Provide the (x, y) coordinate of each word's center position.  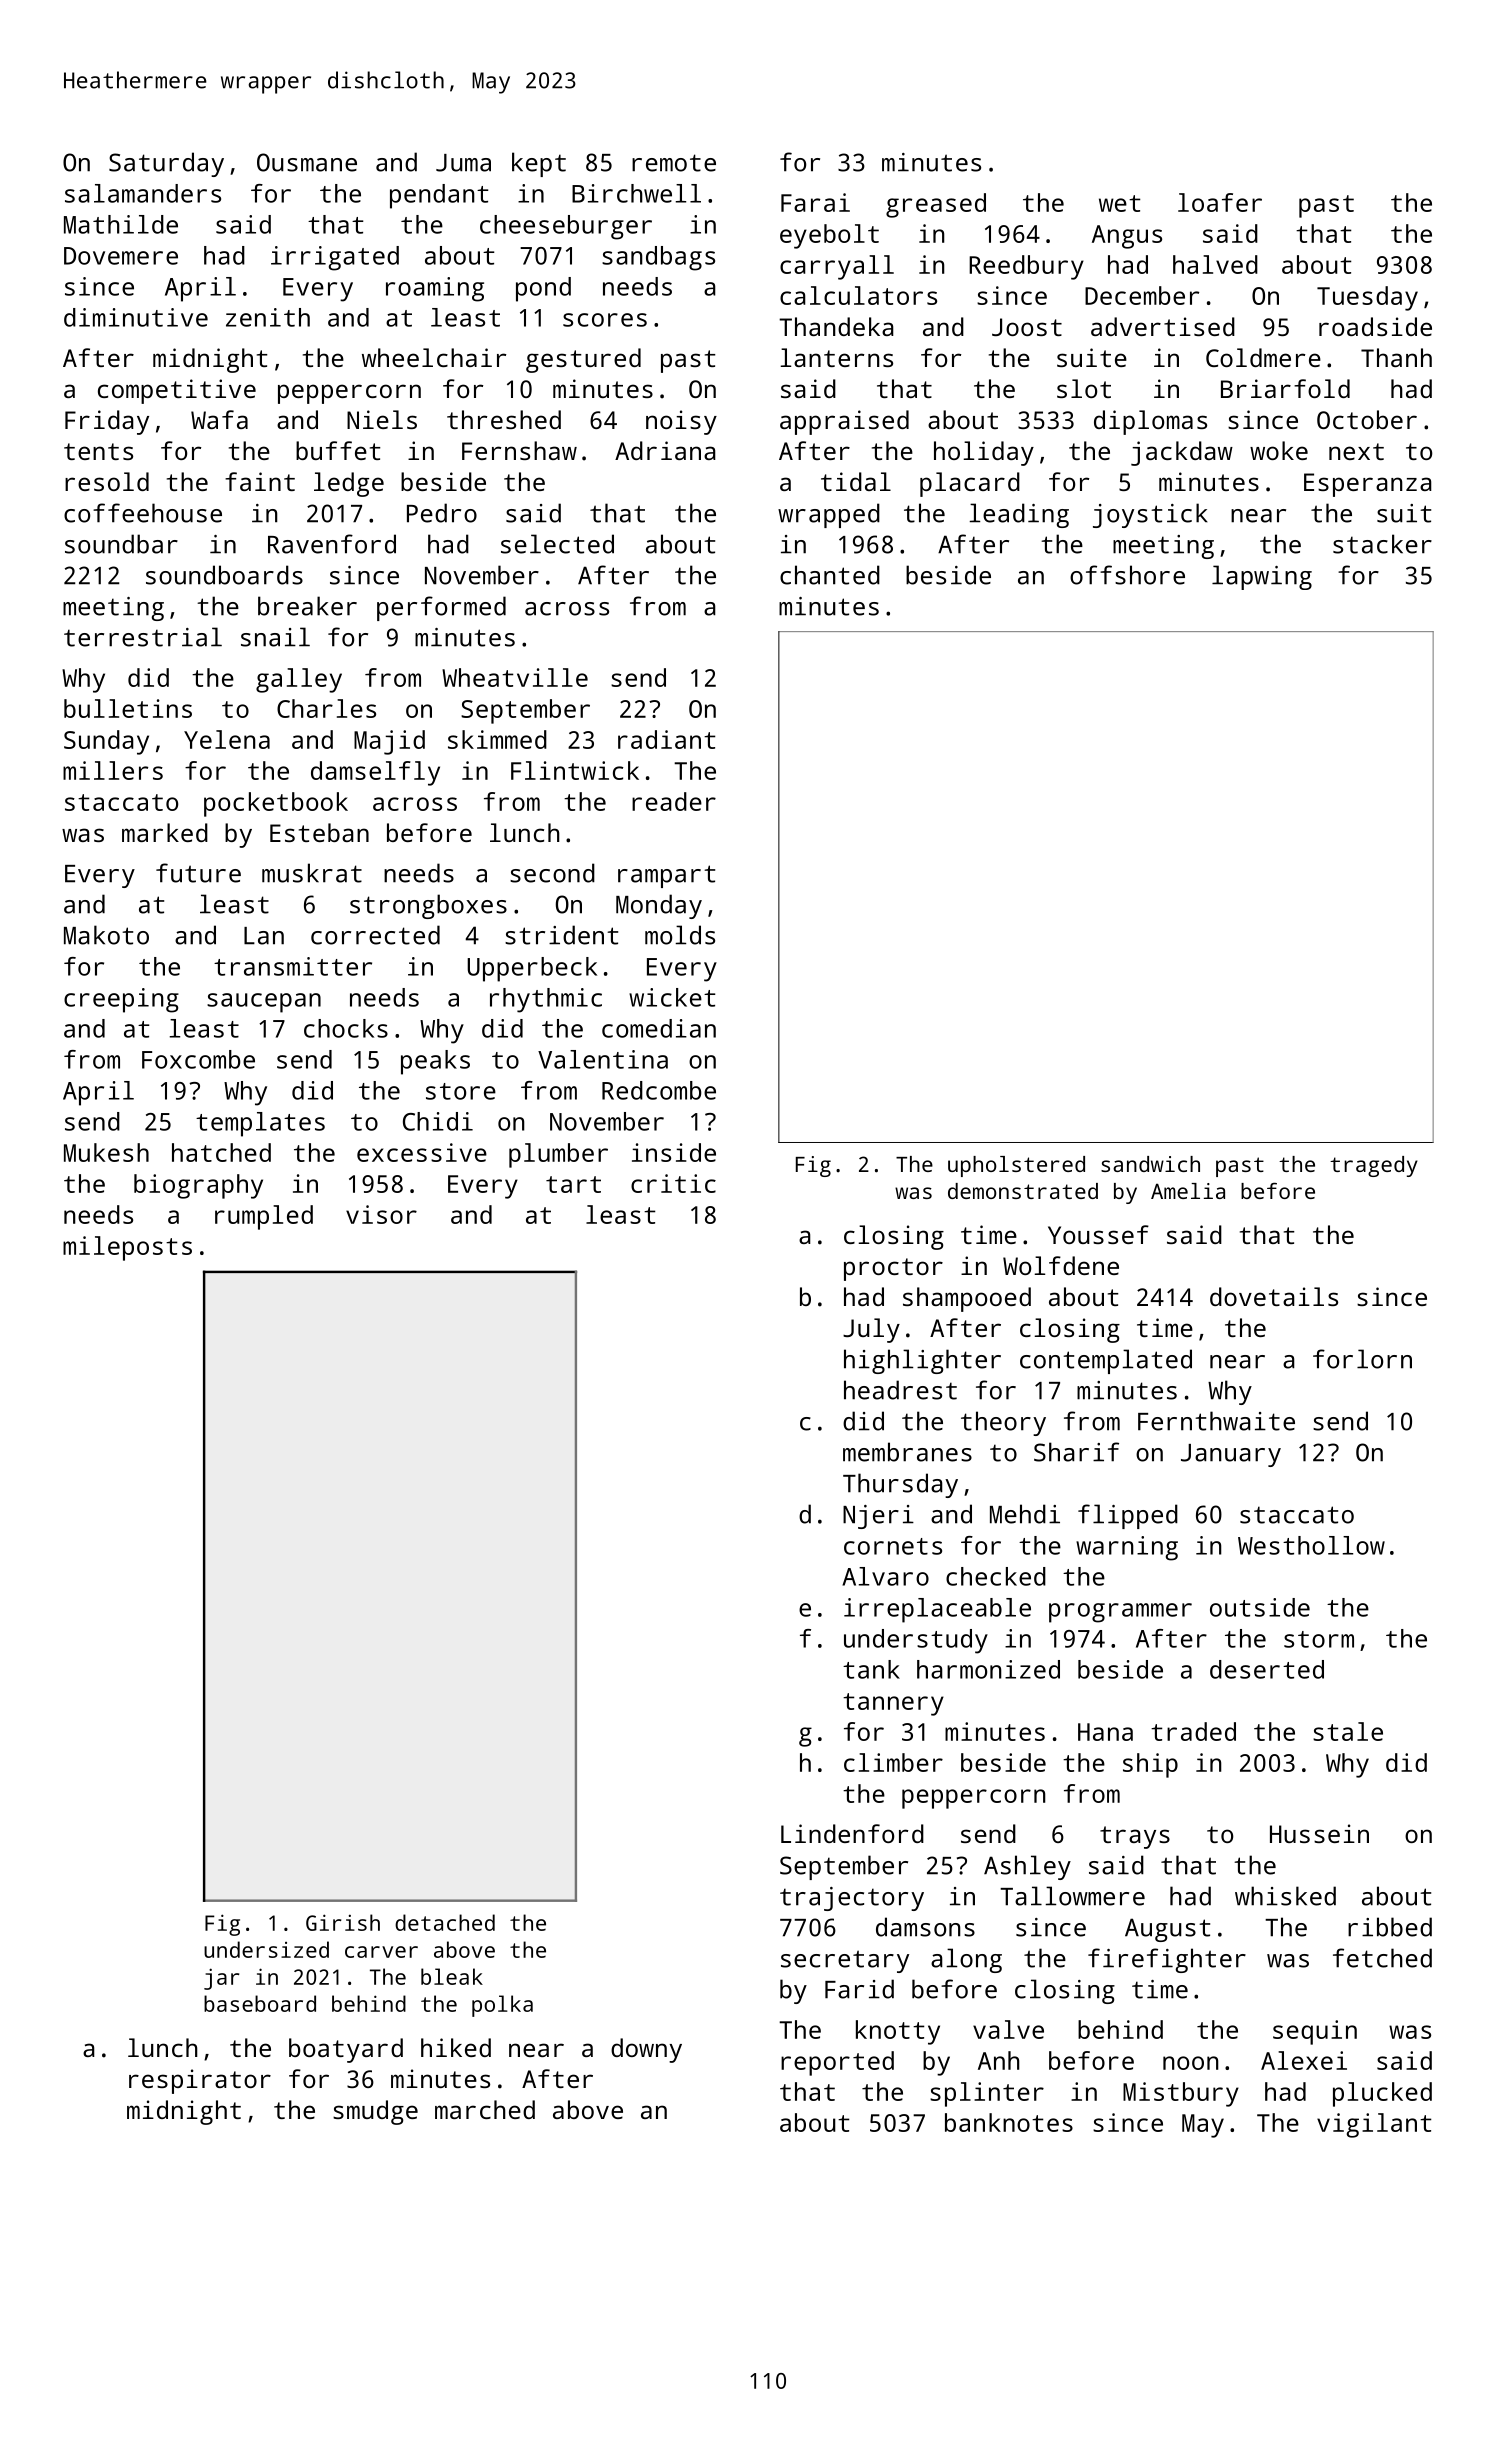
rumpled (264, 1217)
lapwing (1262, 577)
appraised (844, 422)
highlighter (922, 1361)
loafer (1220, 202)
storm (1319, 1639)
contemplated (1106, 1361)
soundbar (121, 544)
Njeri (878, 1517)
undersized (266, 1949)
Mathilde (121, 224)
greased (936, 205)
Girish (343, 1922)
